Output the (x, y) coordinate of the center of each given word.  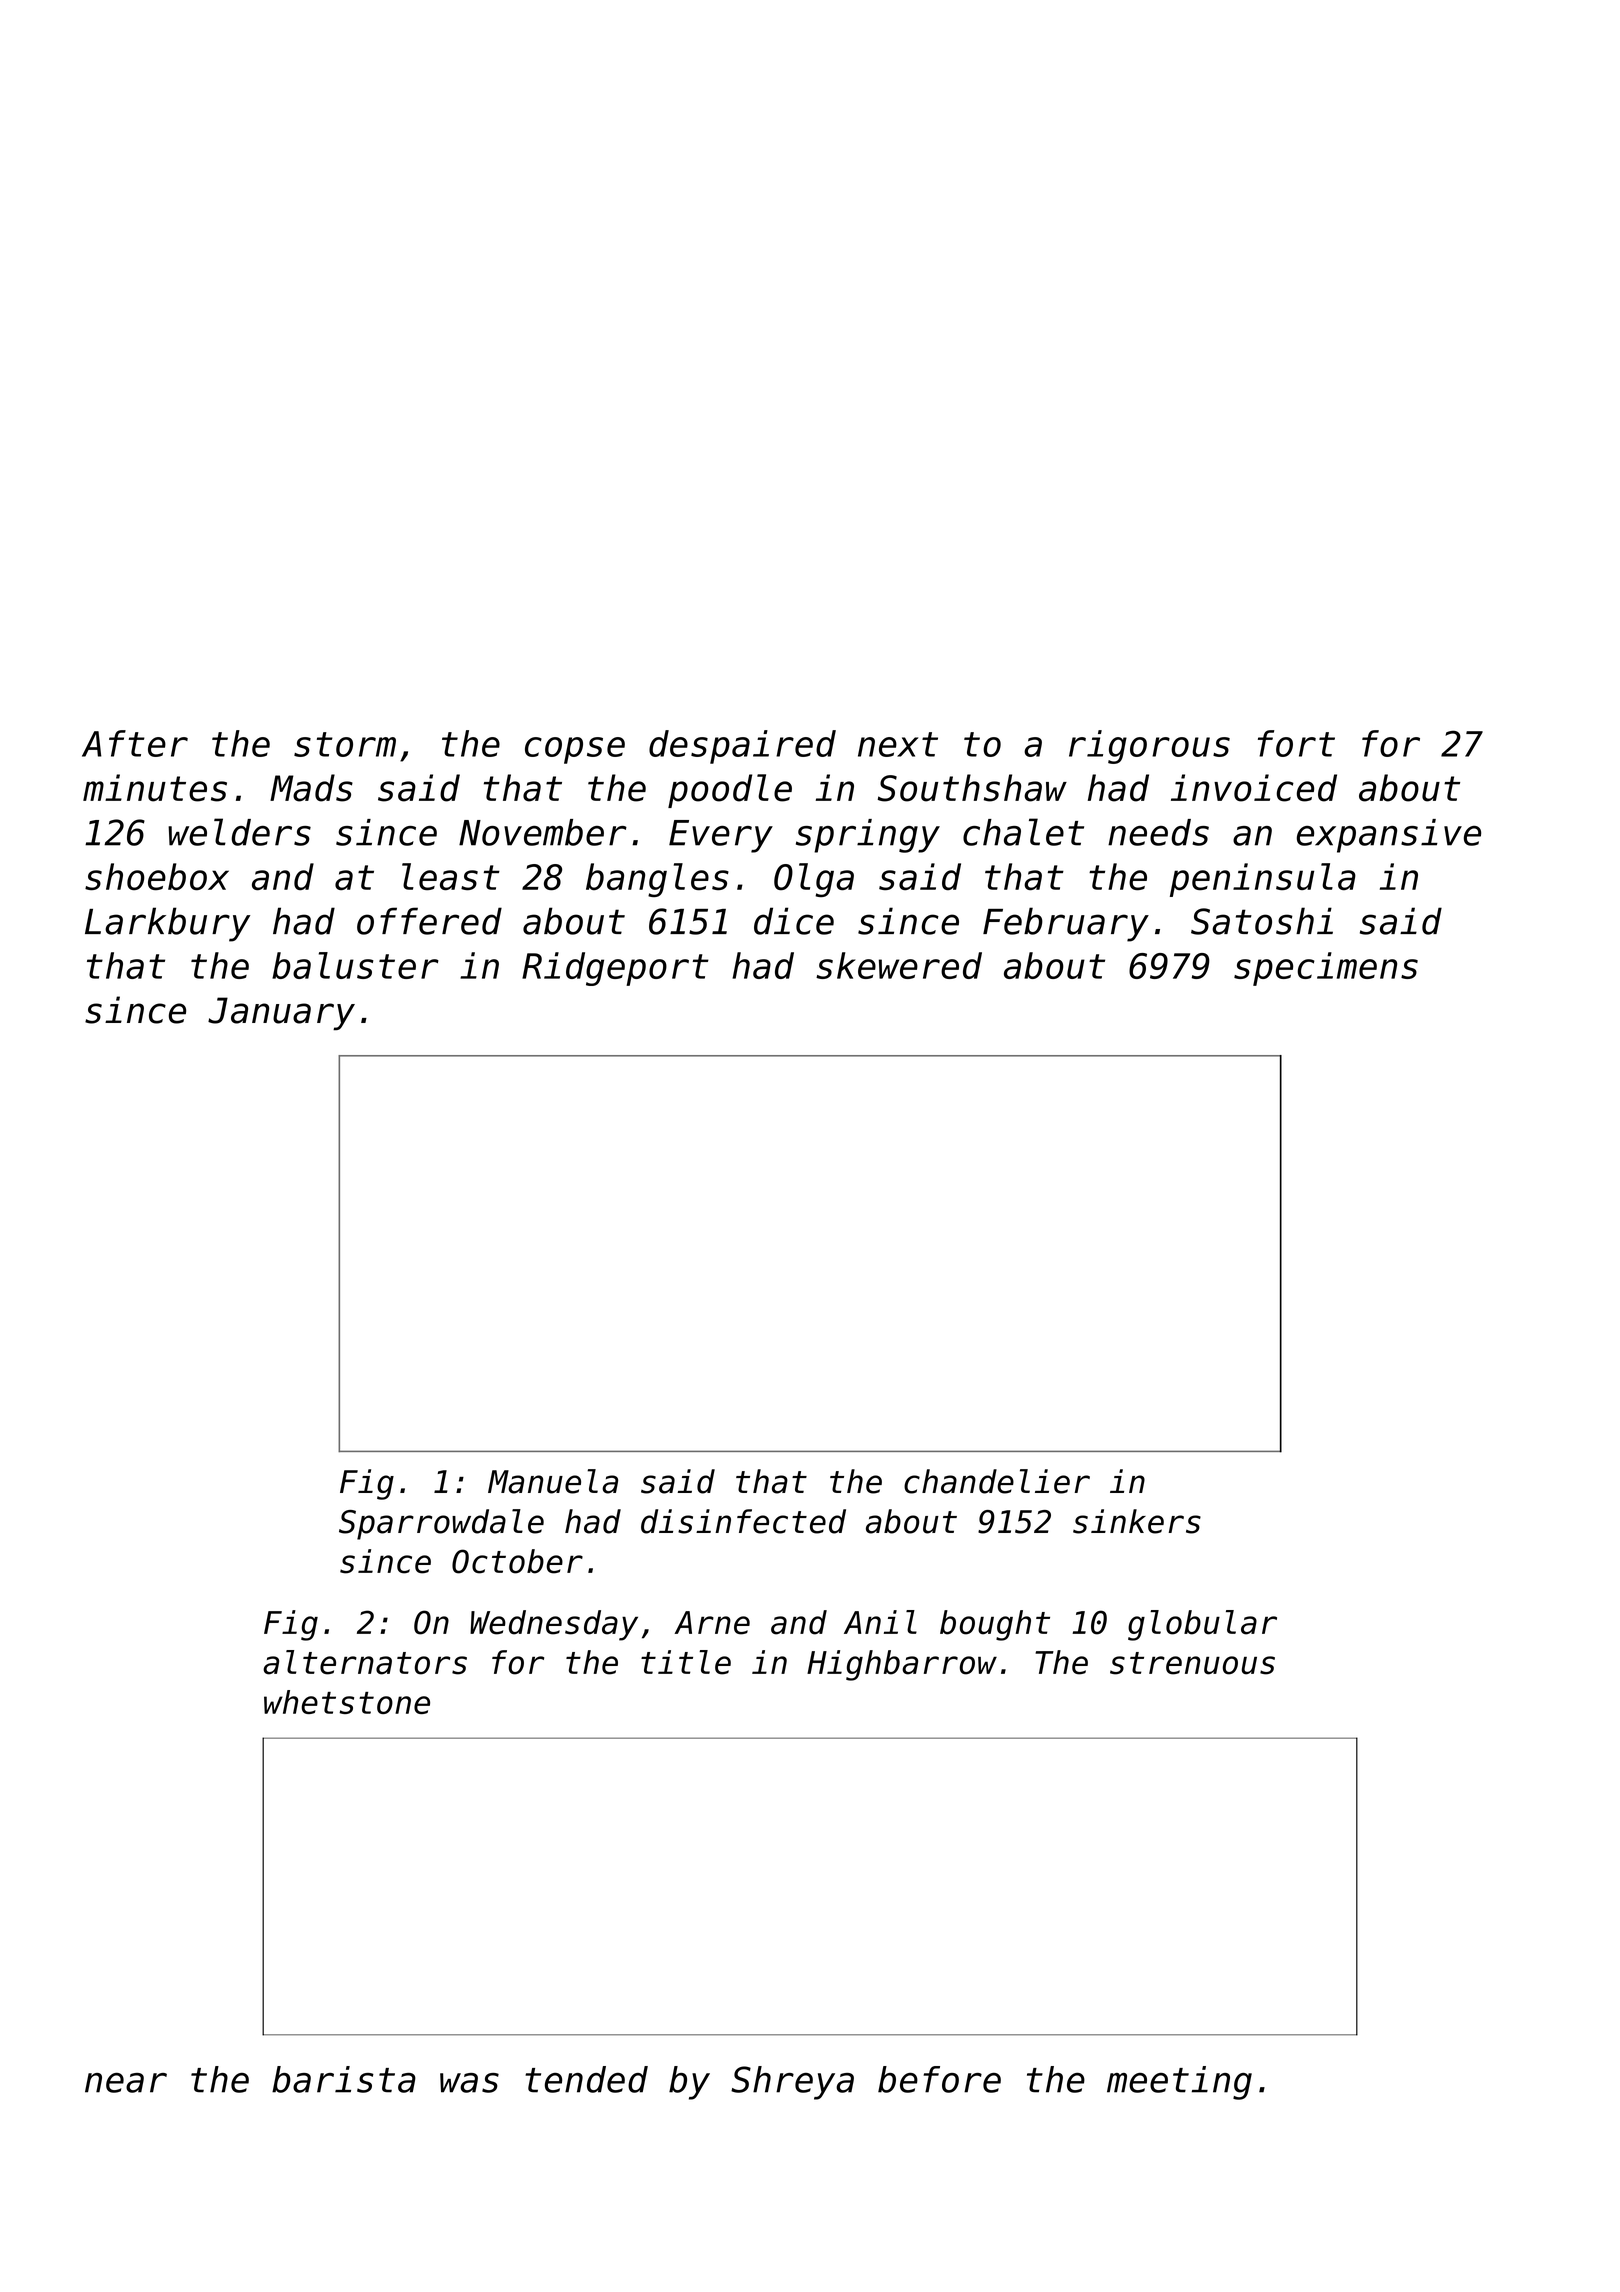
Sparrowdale (441, 1524)
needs (1158, 832)
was (469, 2083)
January (281, 1014)
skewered (899, 965)
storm (345, 744)
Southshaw (972, 788)
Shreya (792, 2083)
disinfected (743, 1521)
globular (1202, 1625)
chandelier (997, 1481)
